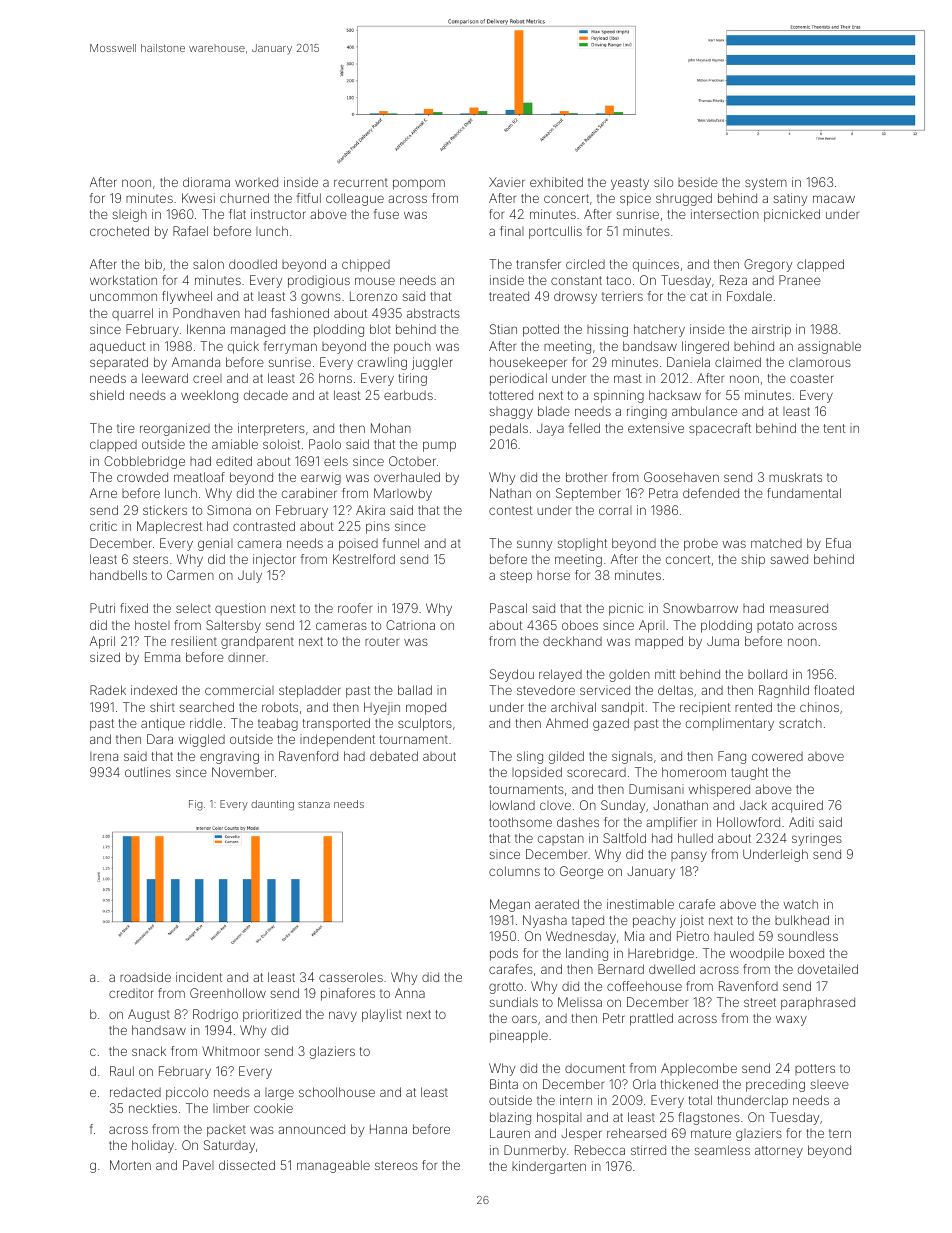  What do you see at coordinates (278, 724) in the screenshot?
I see `teabag` at bounding box center [278, 724].
